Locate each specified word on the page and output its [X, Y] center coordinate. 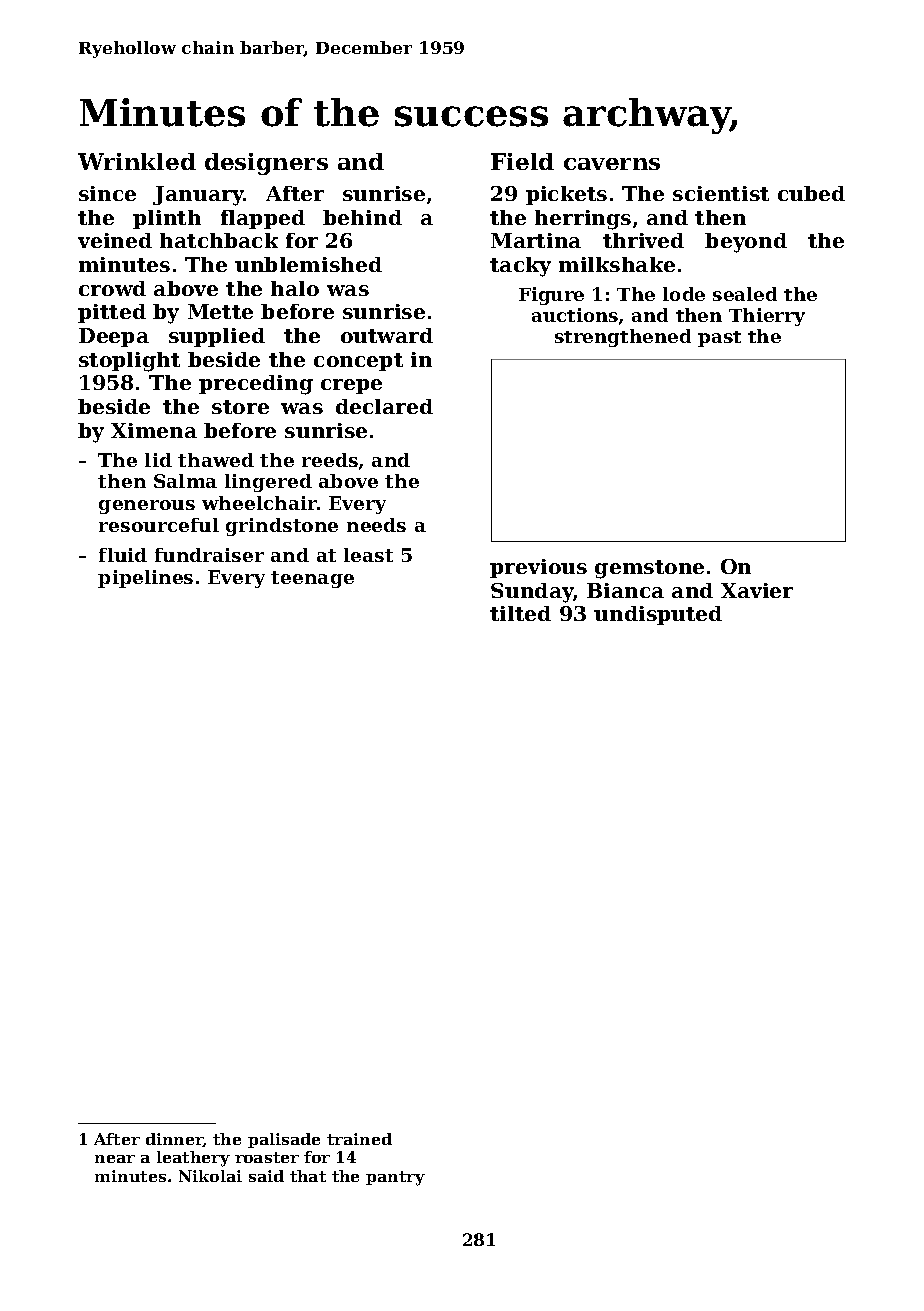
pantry [395, 1178]
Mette [220, 311]
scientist [721, 193]
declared [384, 406]
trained [359, 1139]
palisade [284, 1140]
